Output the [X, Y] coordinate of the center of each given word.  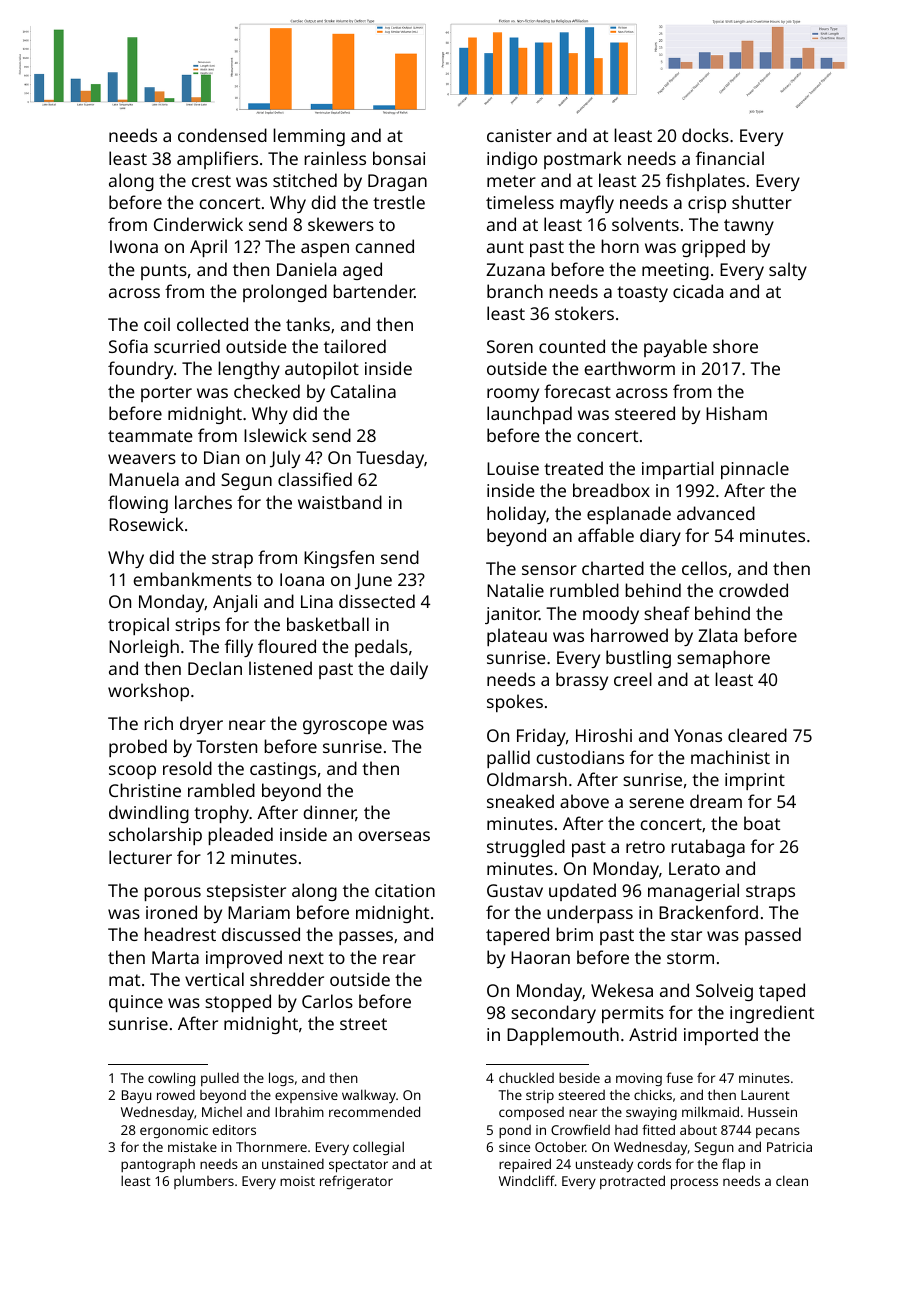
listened [280, 668]
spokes [515, 703]
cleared [757, 735]
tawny [749, 227]
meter [511, 181]
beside [579, 1077]
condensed [222, 135]
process [694, 1184]
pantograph [158, 1165]
